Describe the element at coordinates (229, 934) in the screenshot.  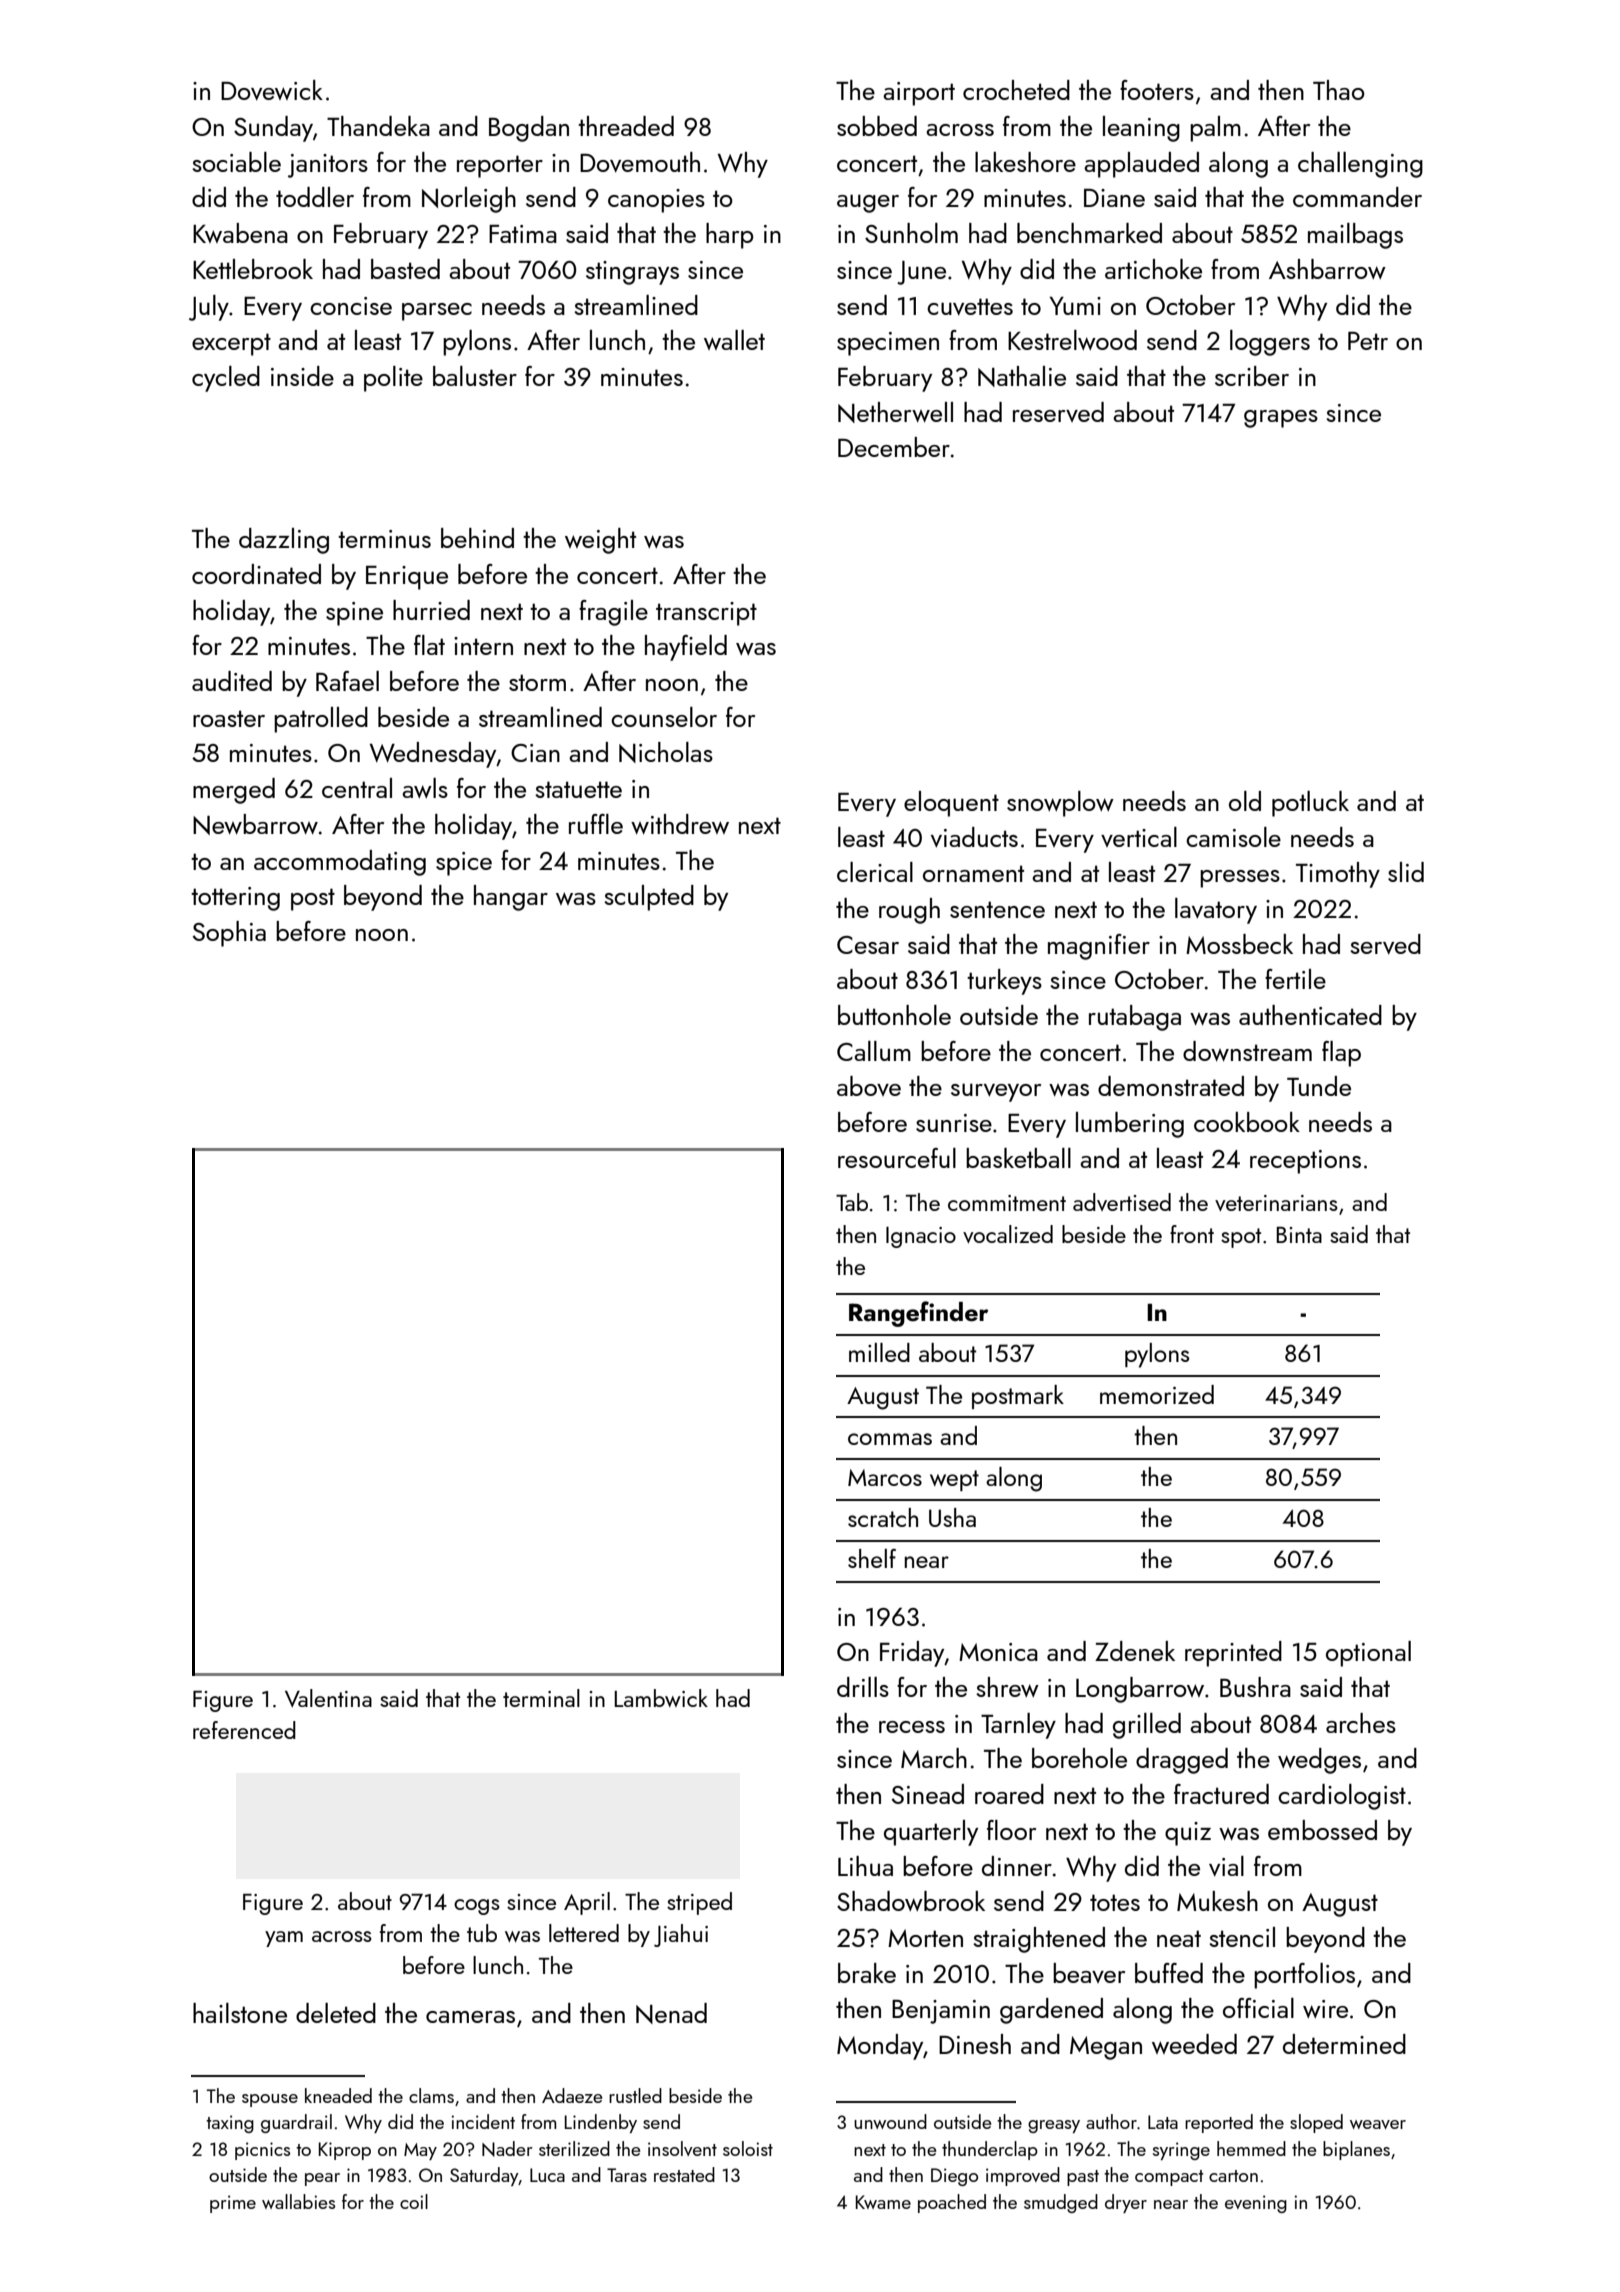
I see `Sophia` at that location.
